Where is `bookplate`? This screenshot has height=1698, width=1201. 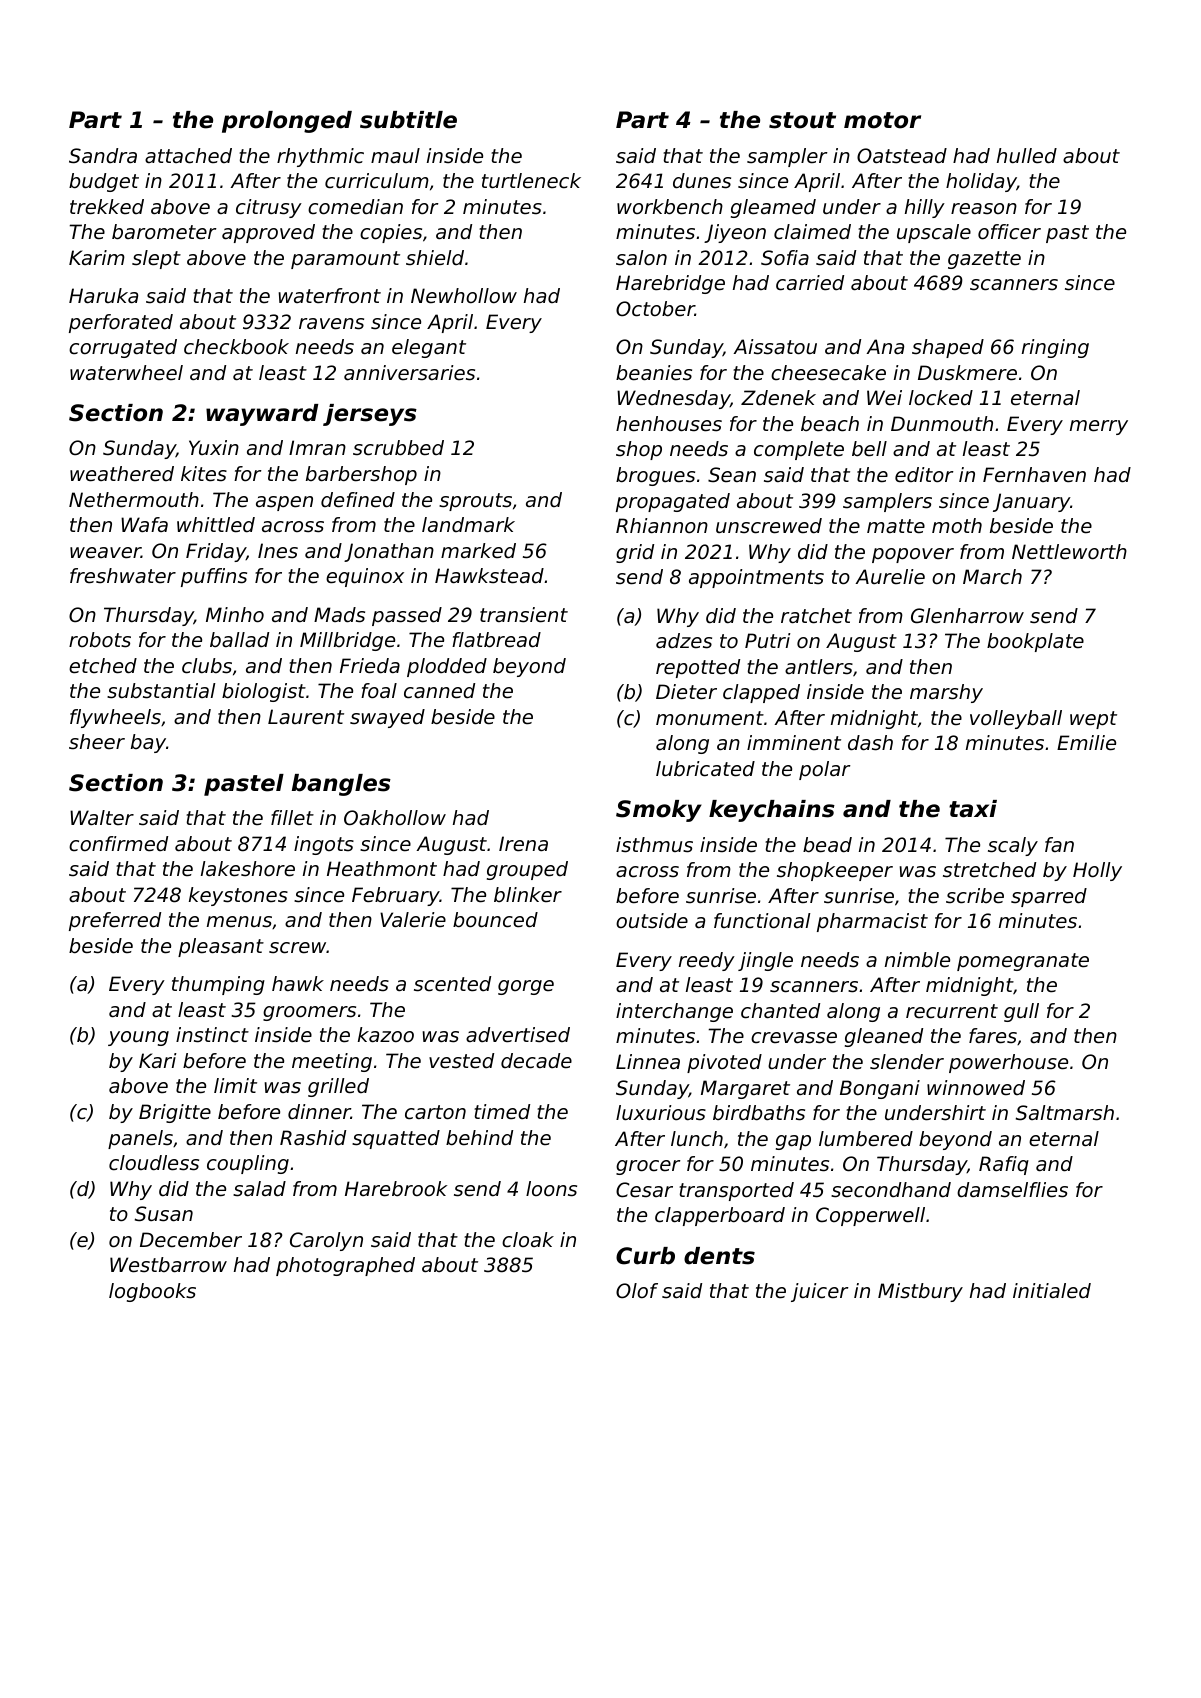 bookplate is located at coordinates (1035, 642).
